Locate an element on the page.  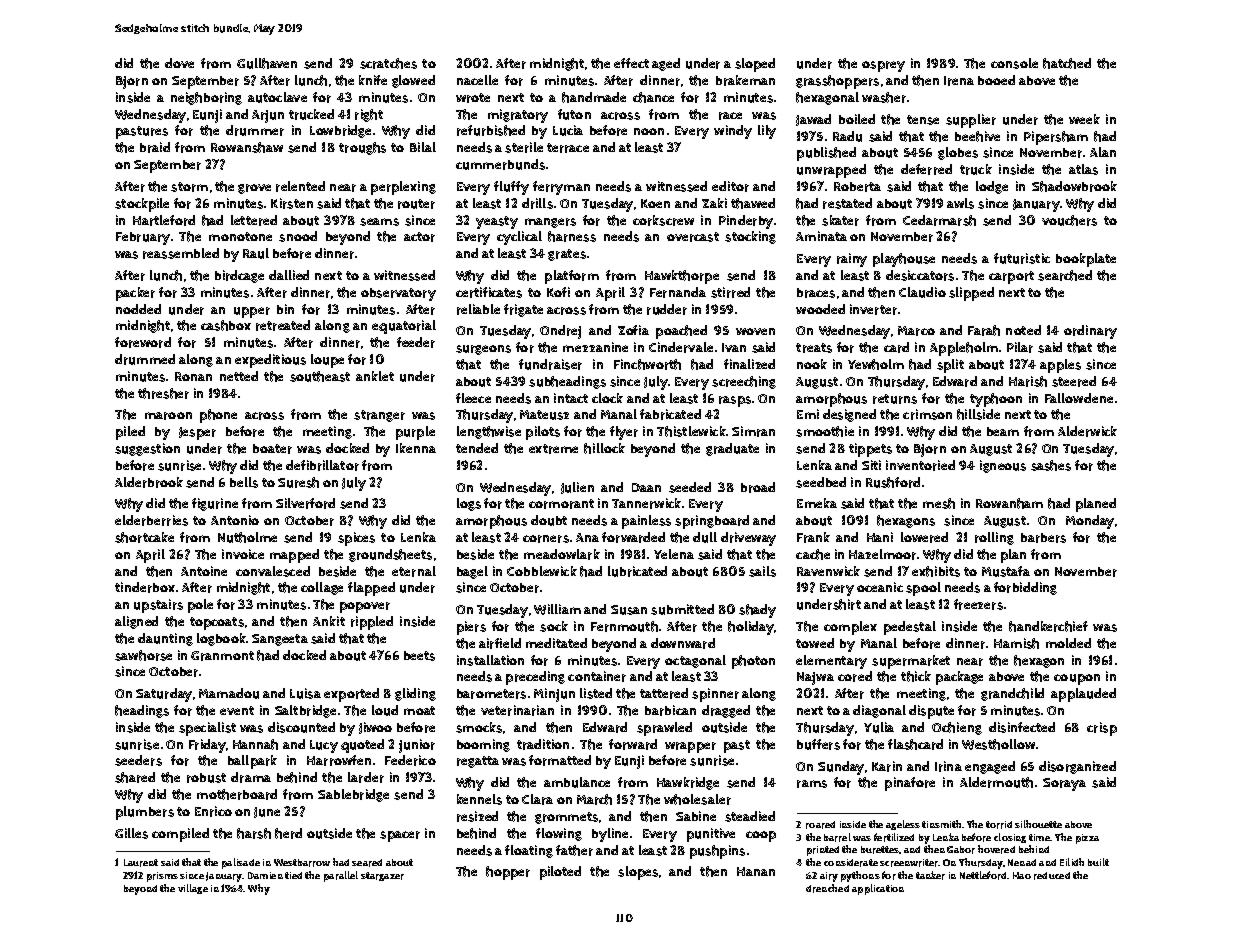
disinfected is located at coordinates (1022, 727).
